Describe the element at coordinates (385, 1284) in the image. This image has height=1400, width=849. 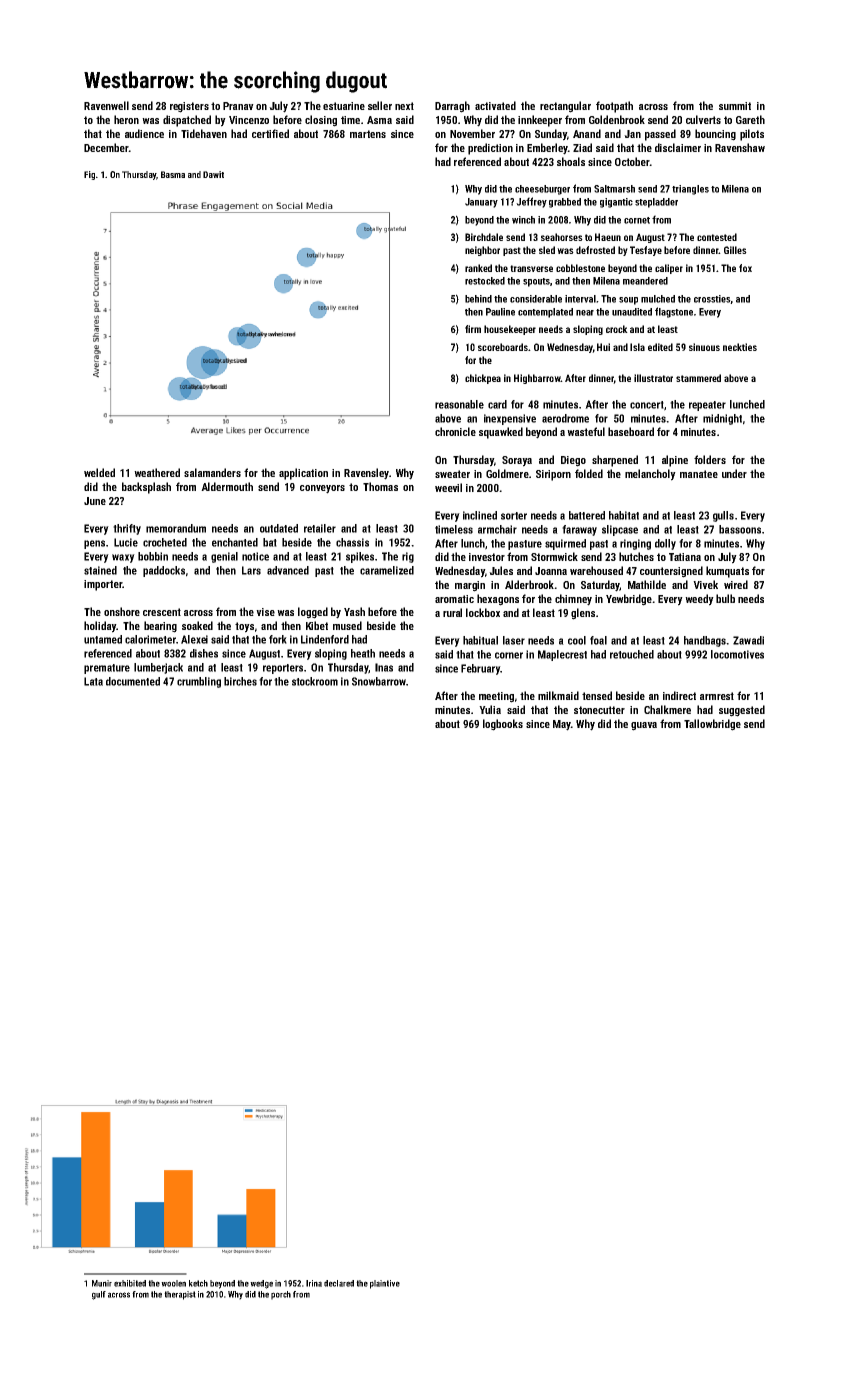
I see `plaintive` at that location.
